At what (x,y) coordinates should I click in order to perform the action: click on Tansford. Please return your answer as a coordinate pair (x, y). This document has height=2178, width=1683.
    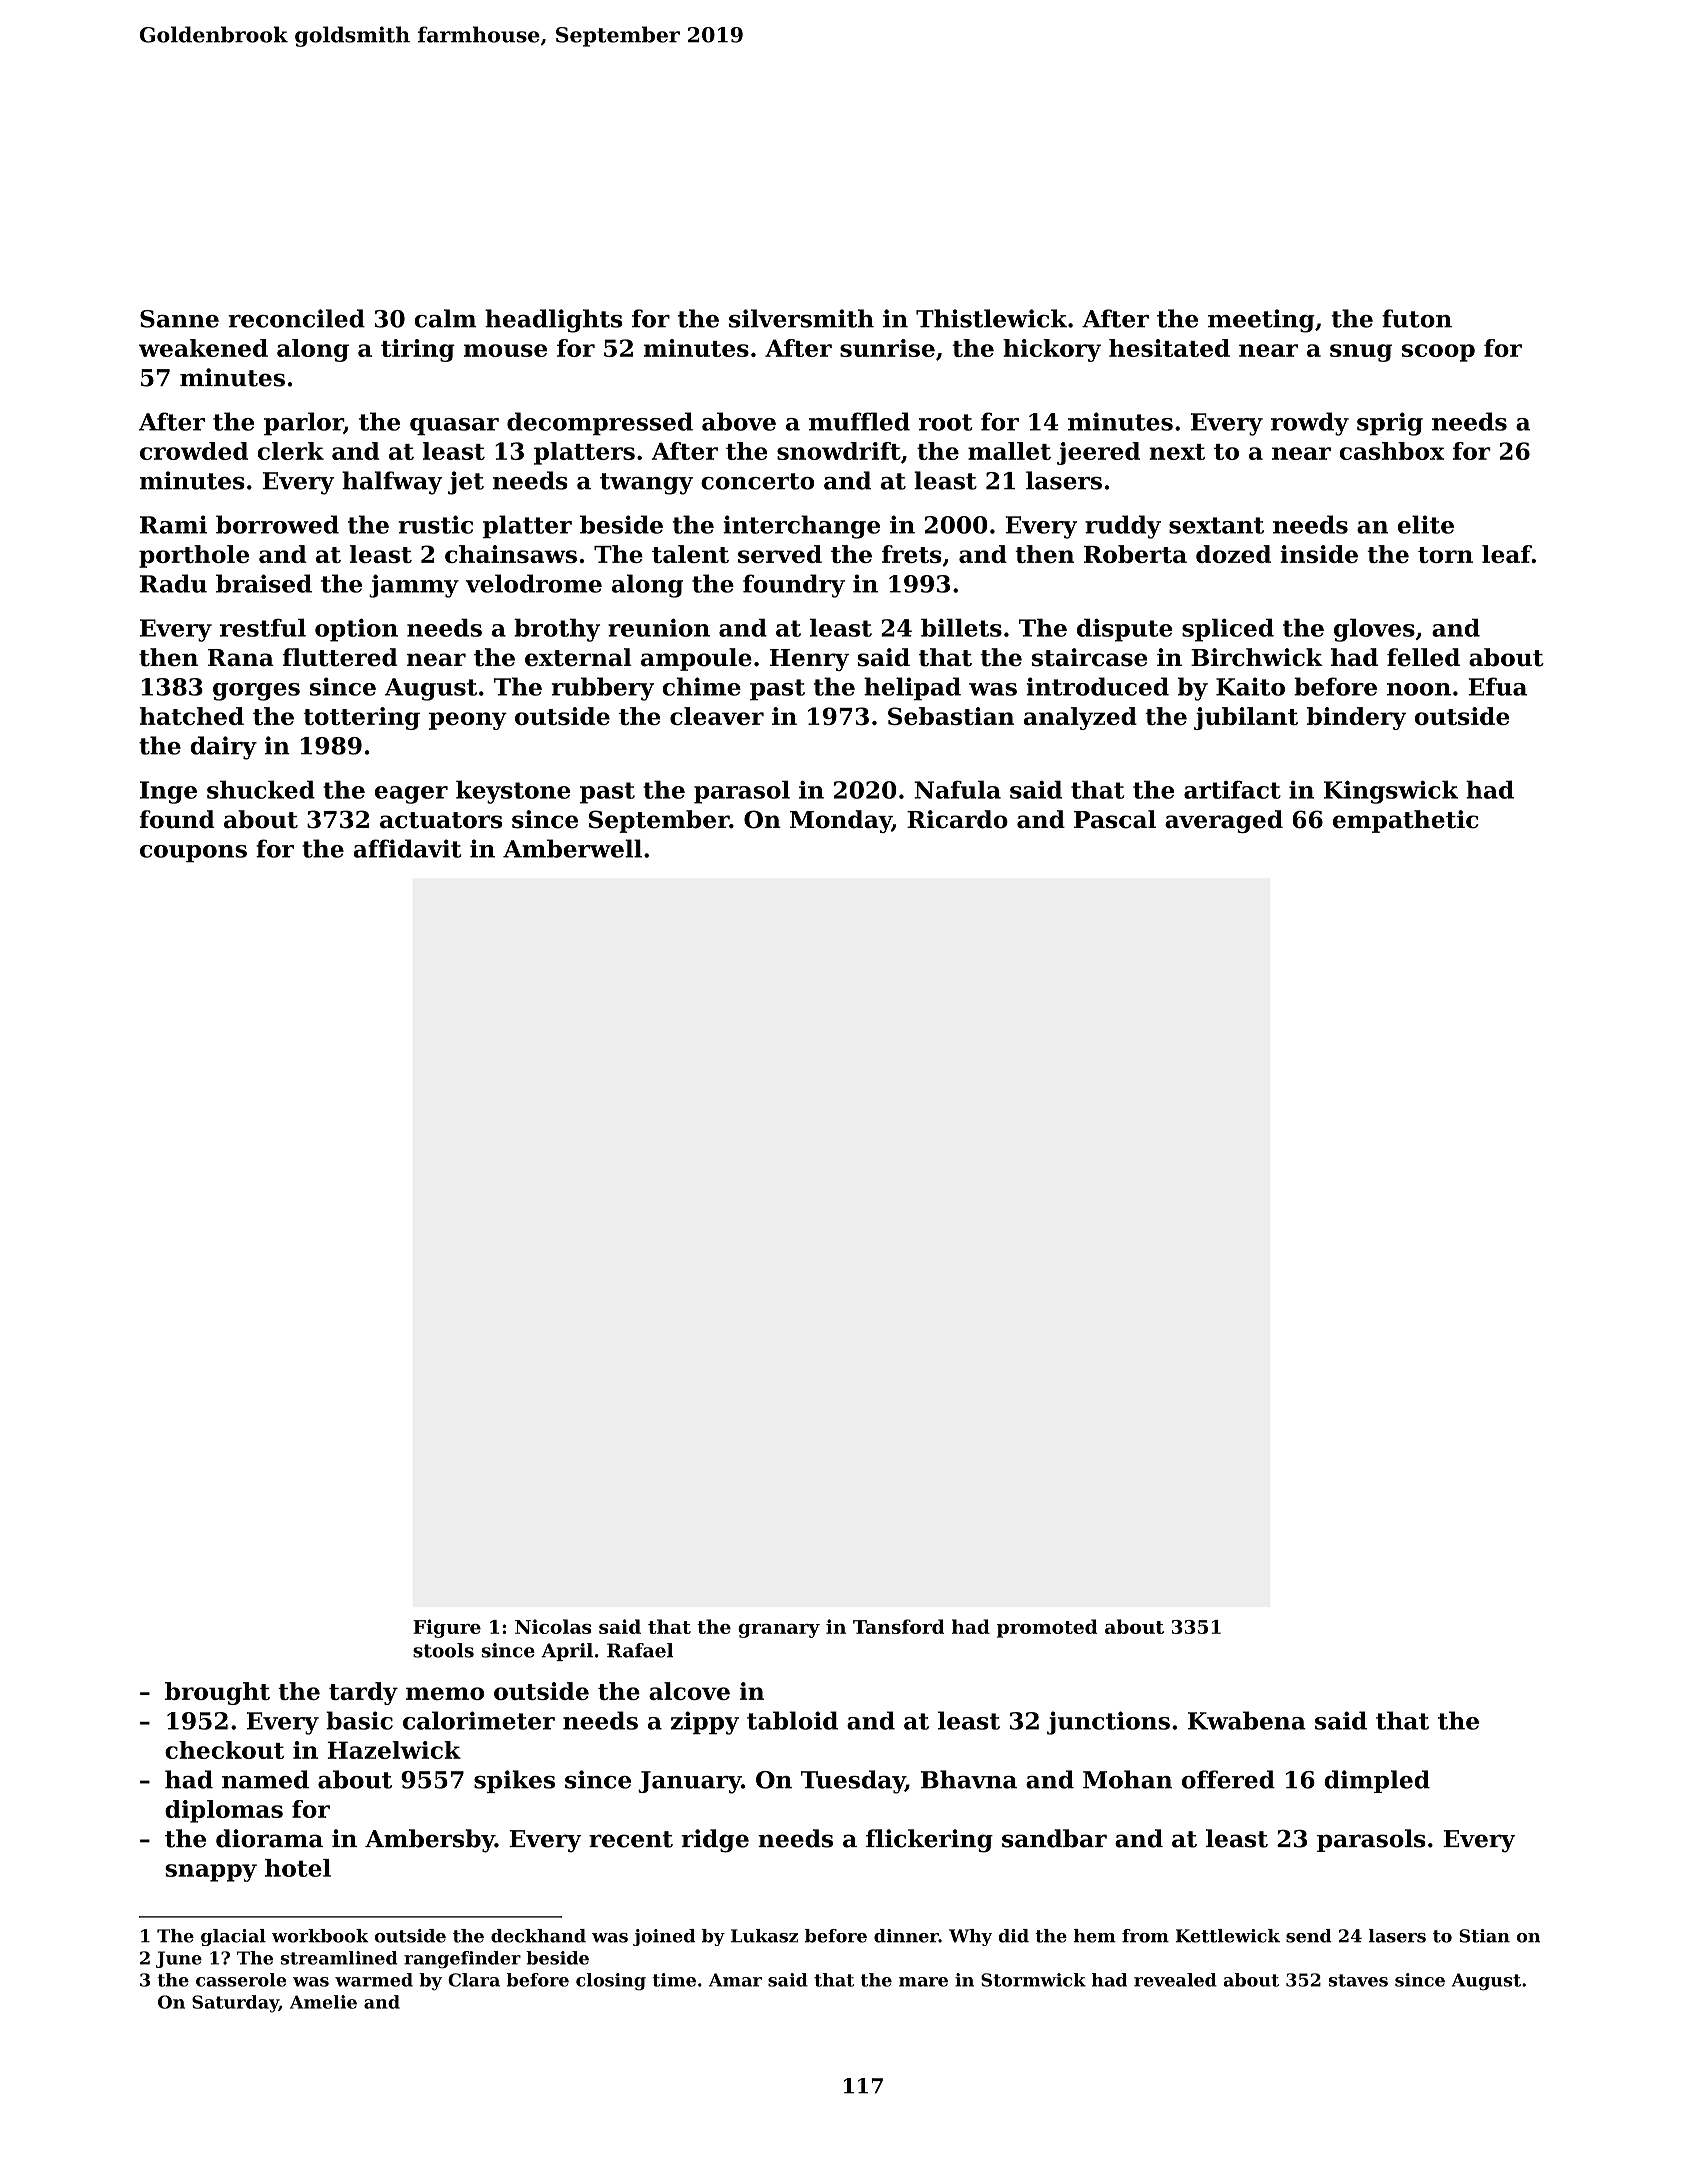
    Looking at the image, I should click on (898, 1626).
